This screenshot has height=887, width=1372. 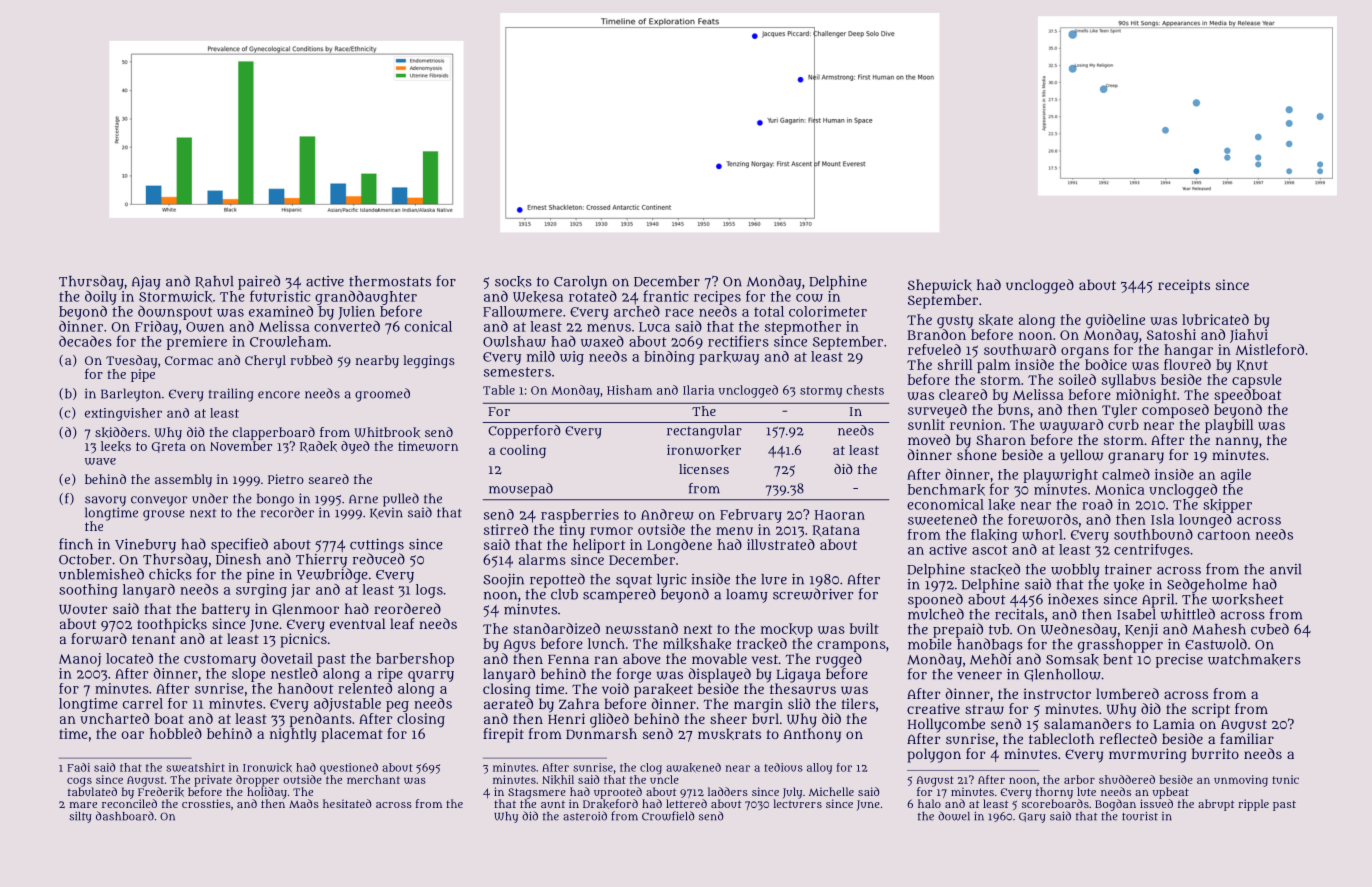 What do you see at coordinates (781, 544) in the screenshot?
I see `illustrated` at bounding box center [781, 544].
